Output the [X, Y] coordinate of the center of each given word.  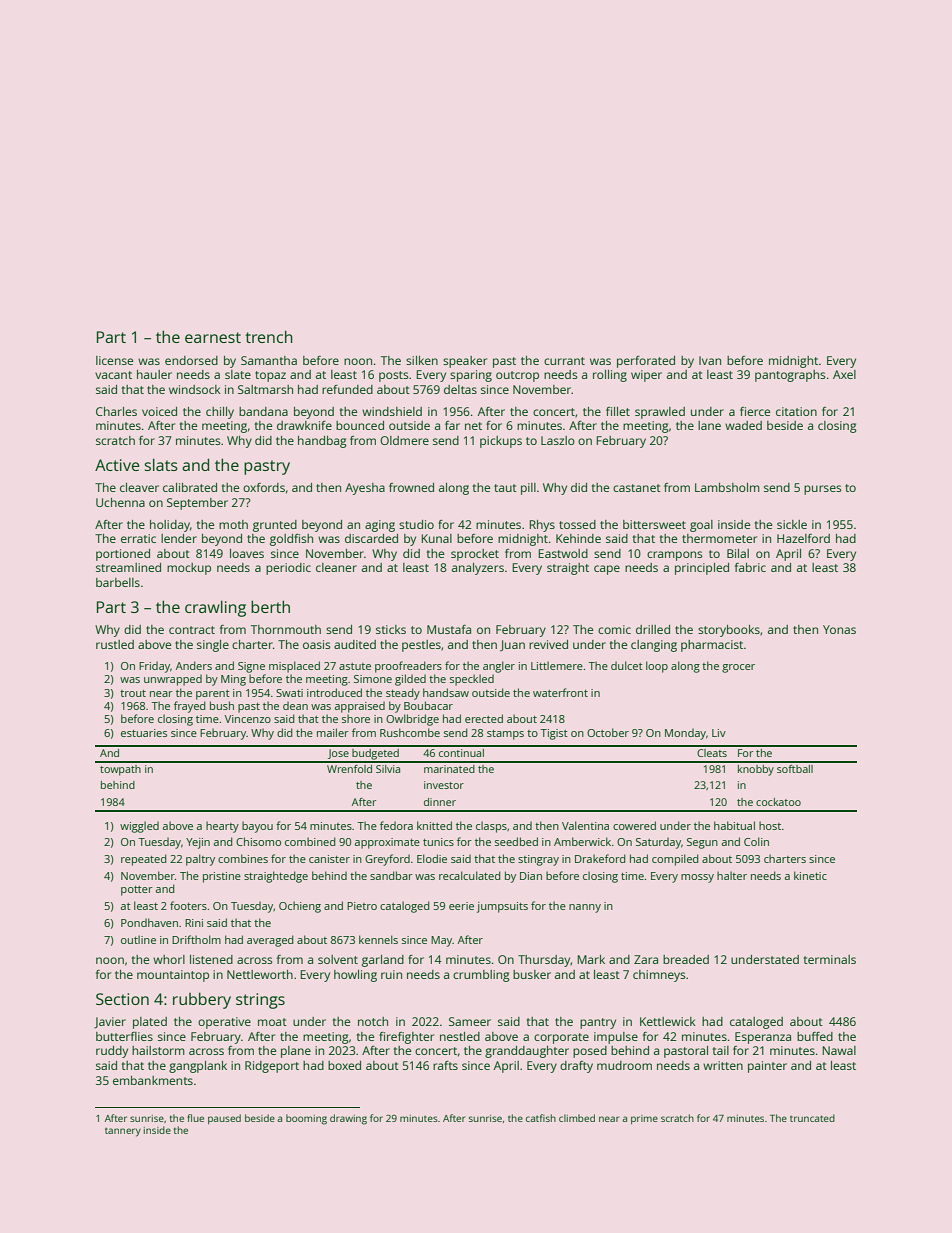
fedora [396, 825]
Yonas [839, 629]
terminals [830, 959]
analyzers [478, 569]
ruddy [112, 1052]
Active [117, 465]
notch [373, 1021]
